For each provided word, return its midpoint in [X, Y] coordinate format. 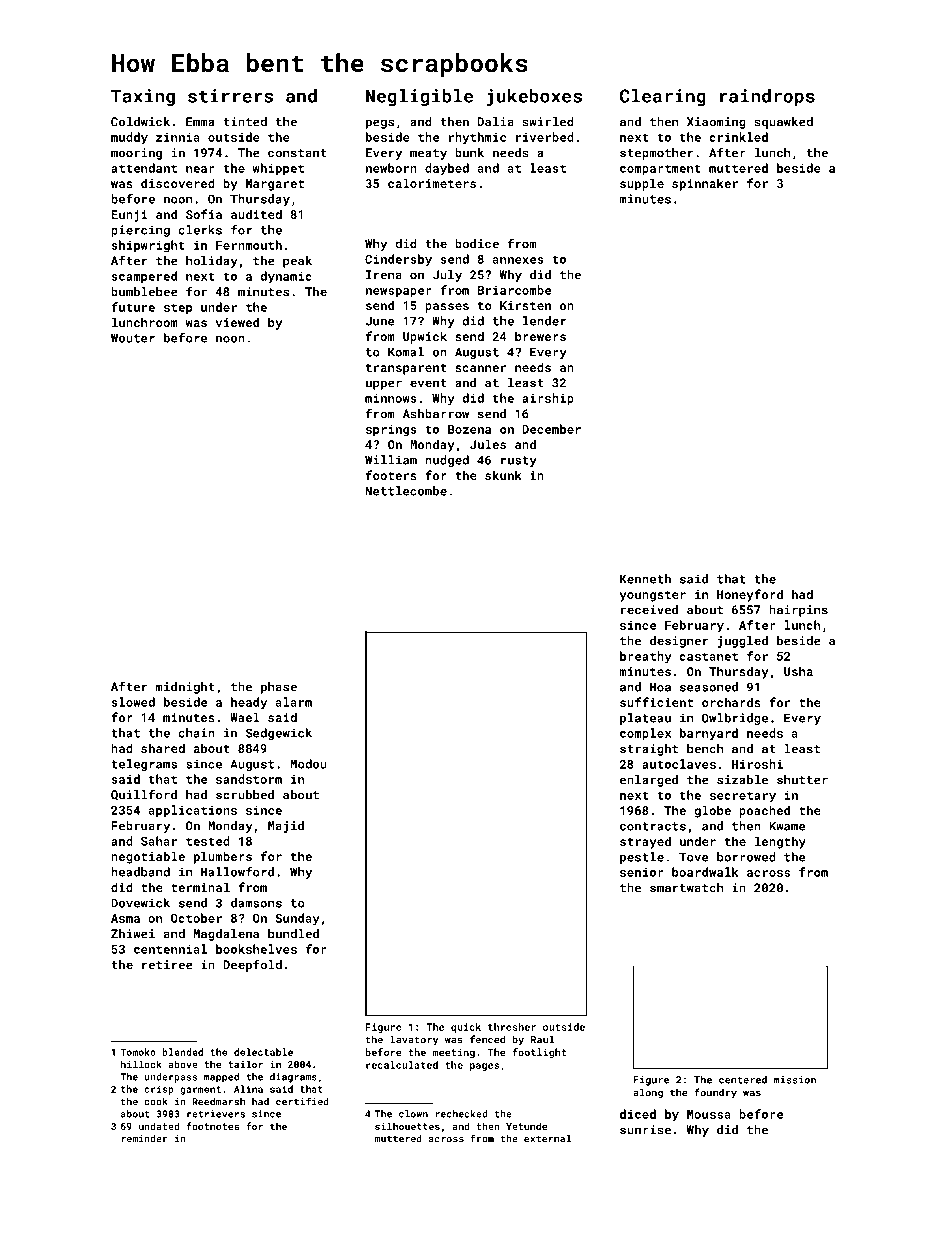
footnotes [212, 1126]
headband [140, 872]
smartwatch [686, 888]
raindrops [767, 97]
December [551, 429]
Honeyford [750, 595]
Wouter [133, 338]
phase [279, 688]
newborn [391, 168]
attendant [144, 168]
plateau [645, 719]
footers [391, 475]
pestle [642, 858]
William [391, 460]
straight [649, 750]
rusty [519, 461]
